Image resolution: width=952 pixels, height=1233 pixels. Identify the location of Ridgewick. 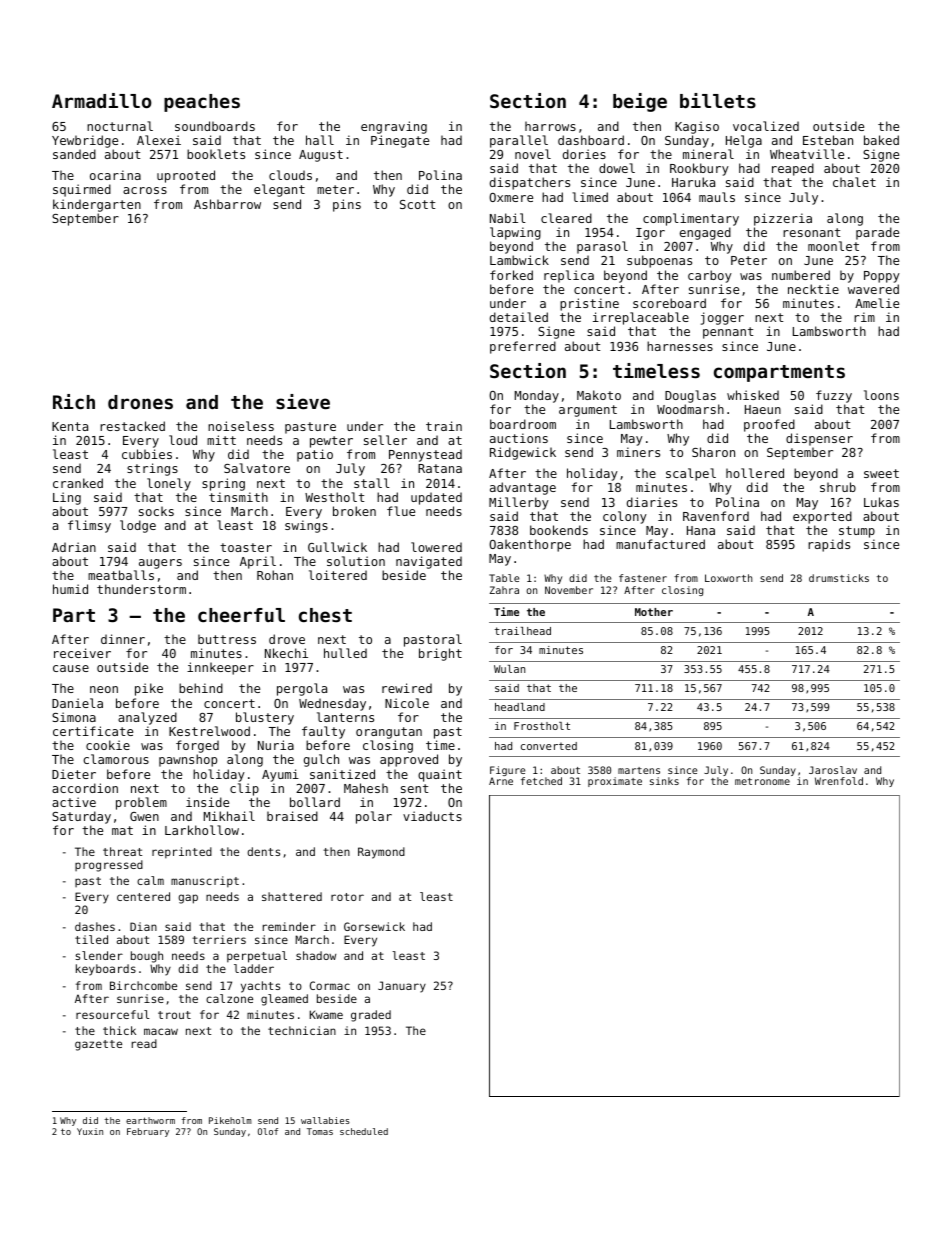
(523, 453).
